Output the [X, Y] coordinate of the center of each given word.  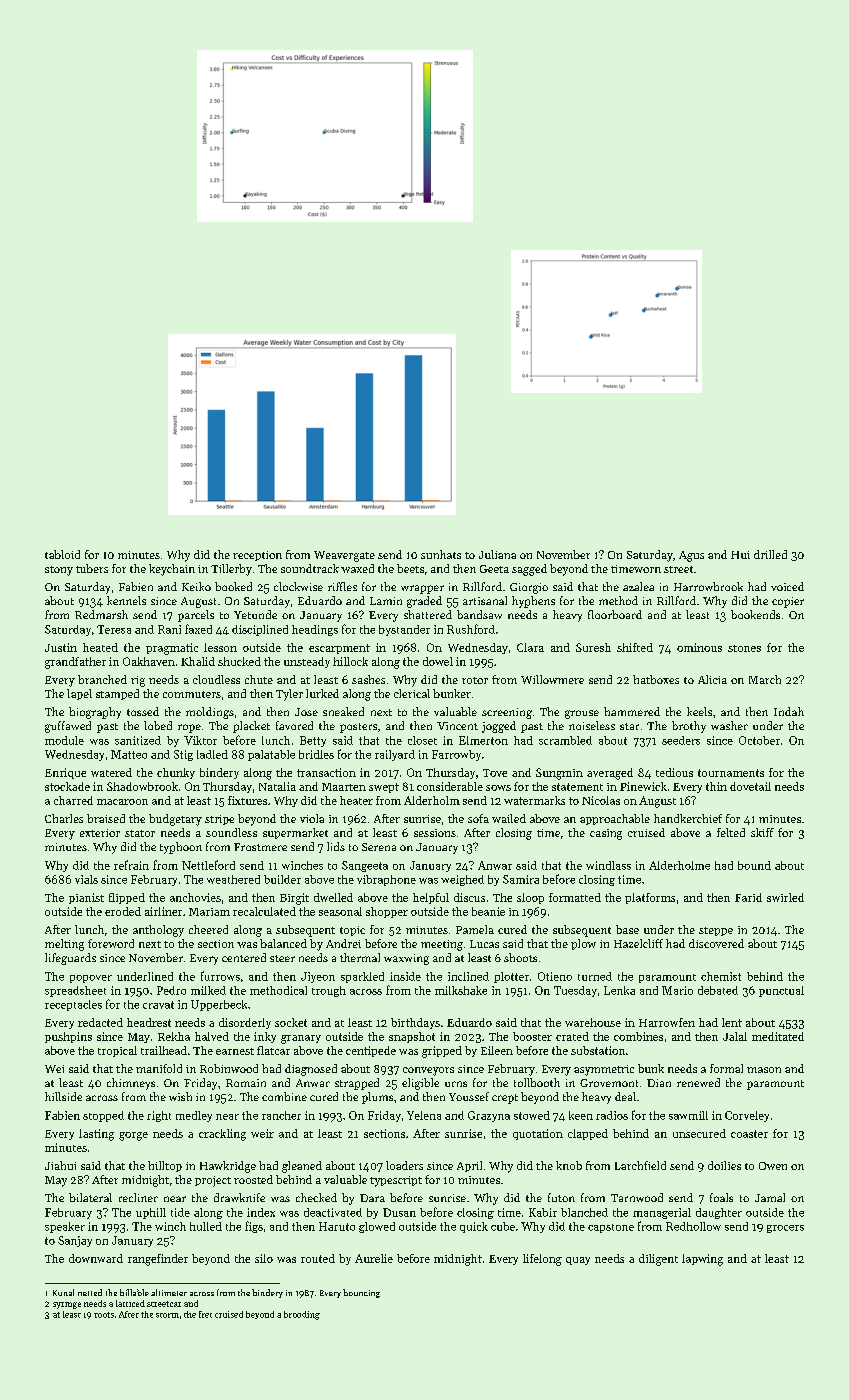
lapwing [702, 1260]
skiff [762, 832]
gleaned [302, 1167]
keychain [172, 570]
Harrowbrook [708, 586]
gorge [133, 1136]
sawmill [688, 1115]
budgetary [175, 820]
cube [503, 1226]
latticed [130, 1303]
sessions [435, 833]
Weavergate [344, 556]
